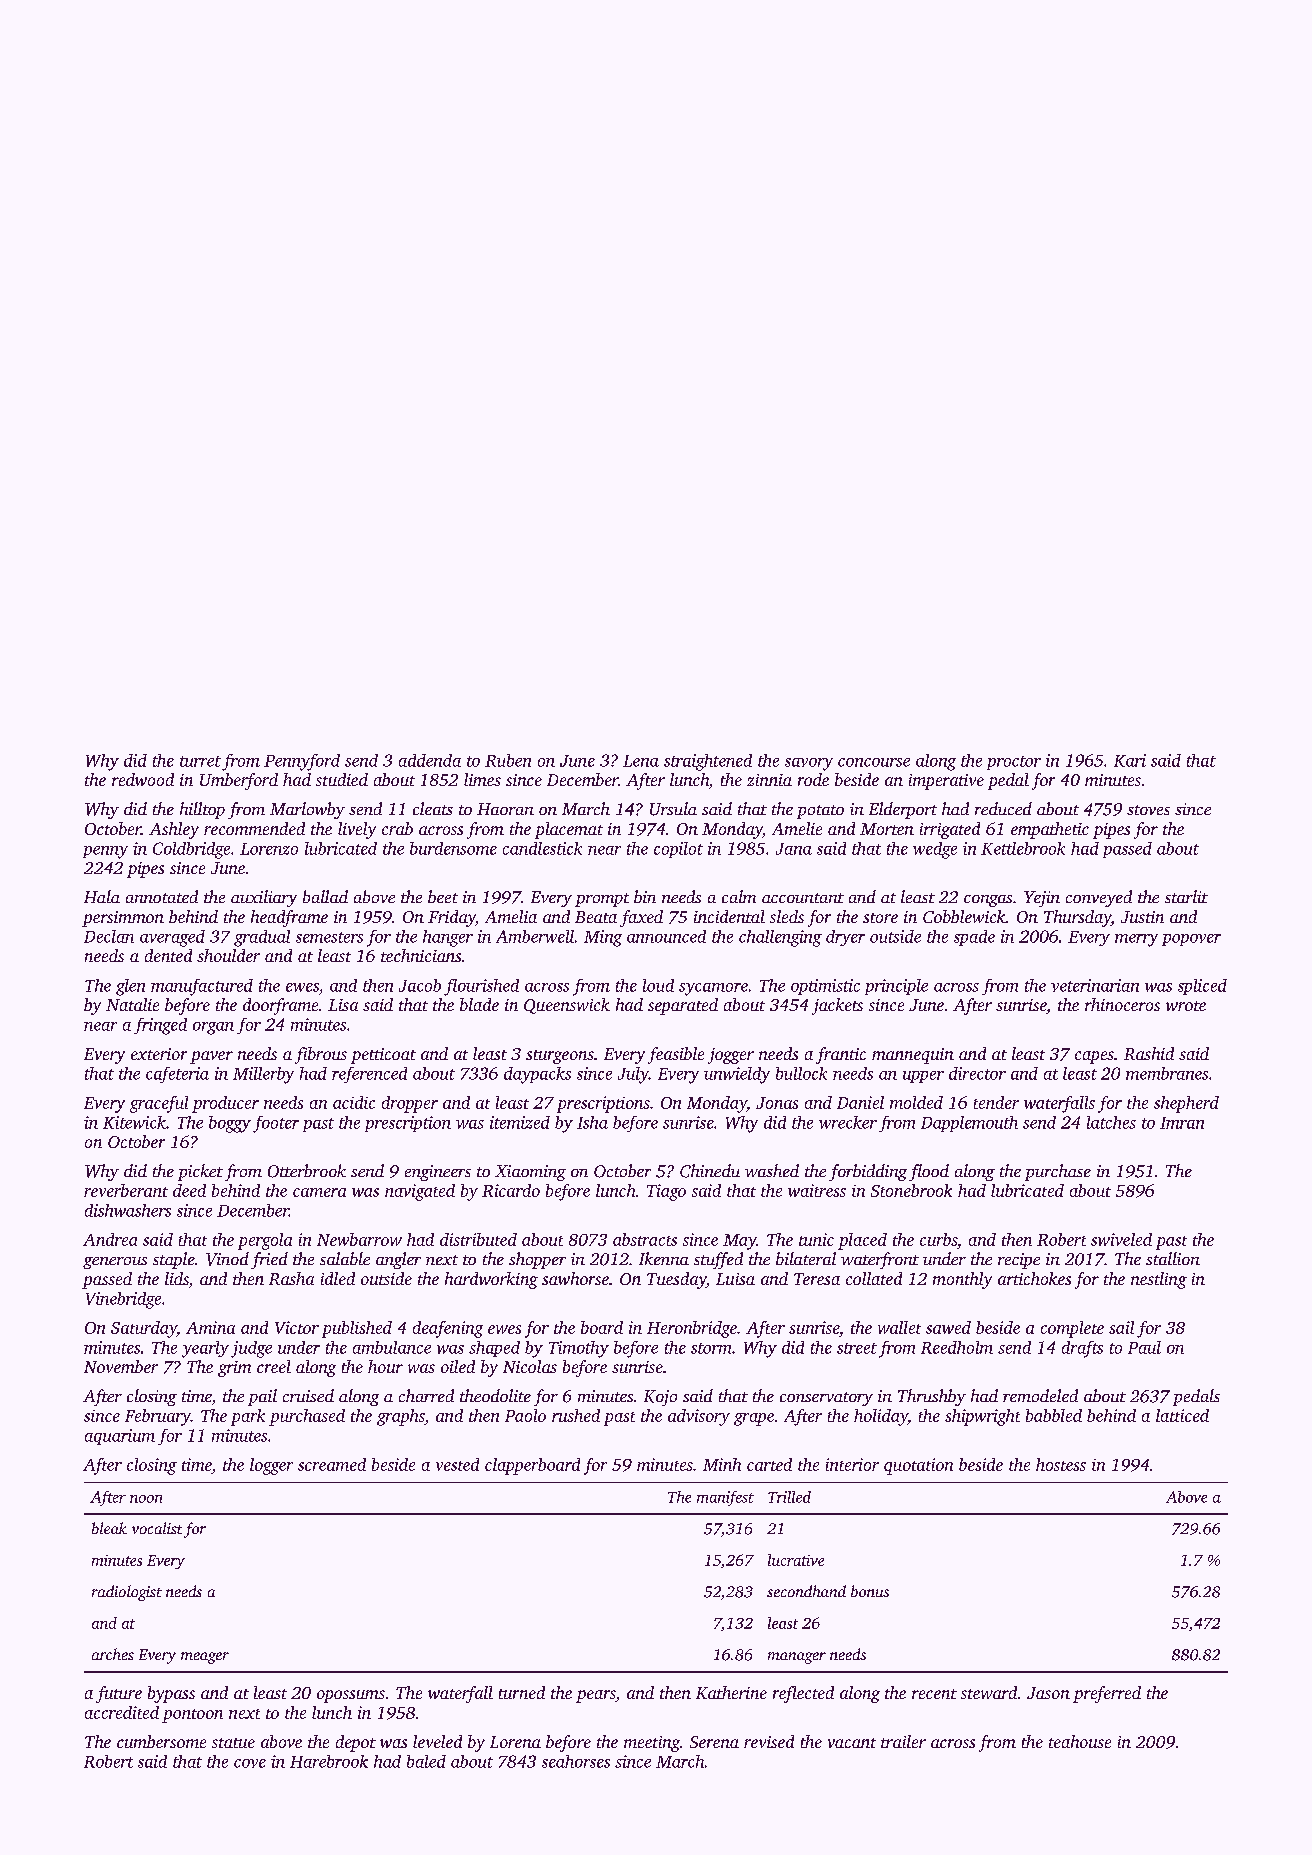 The width and height of the page is (1312, 1855). Describe the element at coordinates (1003, 808) in the page. I see `reduced` at that location.
